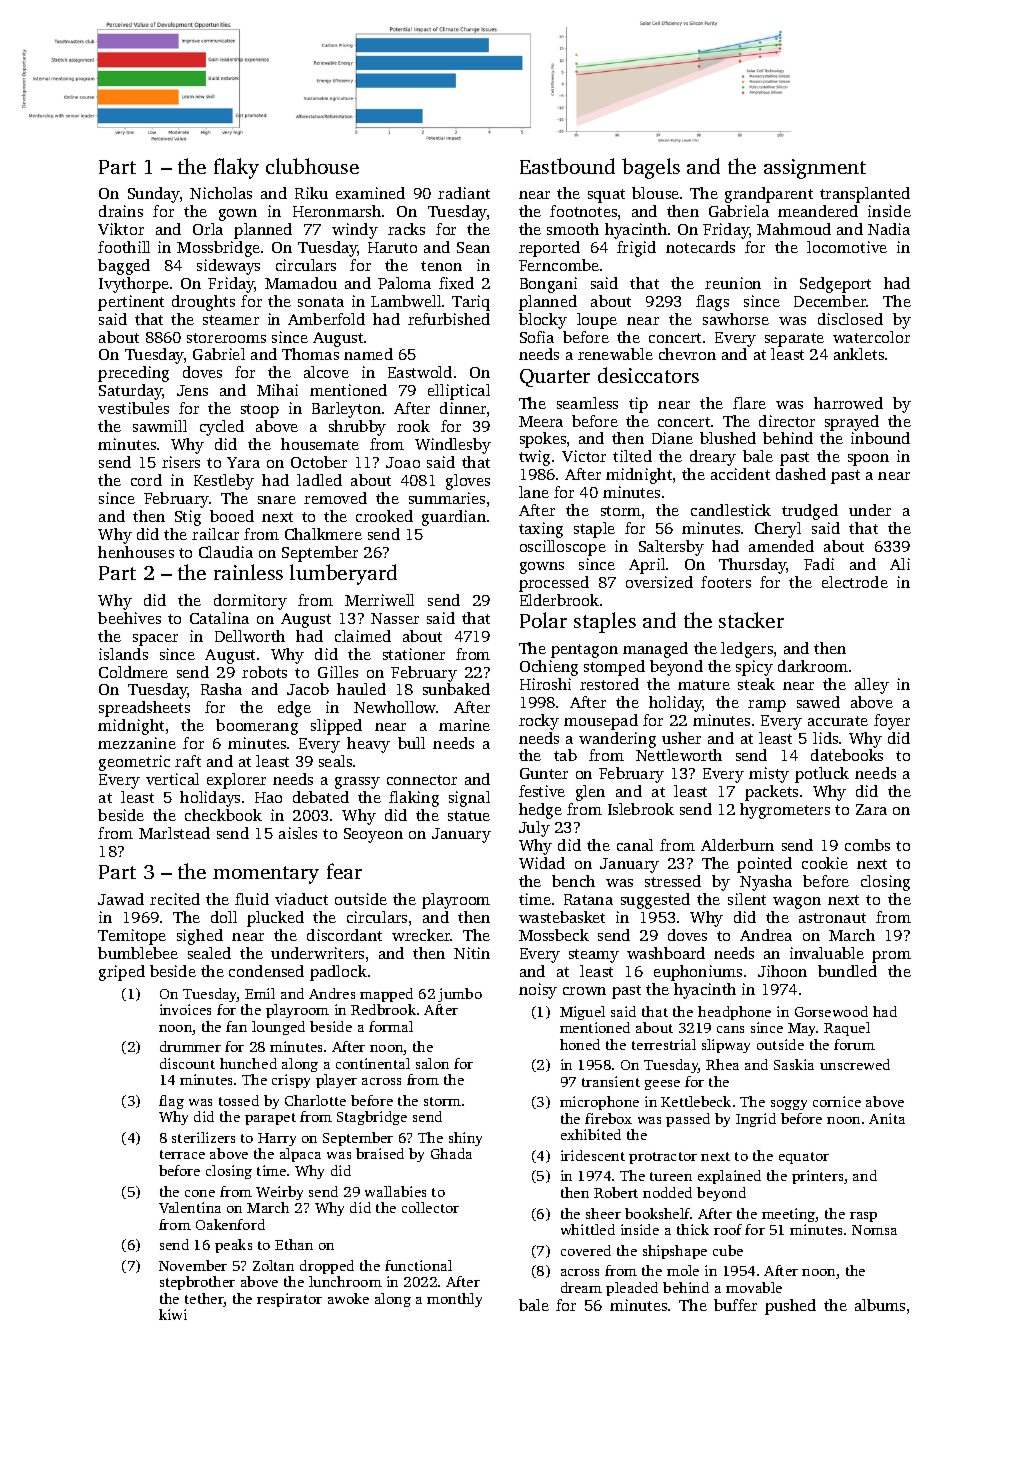  I want to click on continental, so click(373, 1063).
